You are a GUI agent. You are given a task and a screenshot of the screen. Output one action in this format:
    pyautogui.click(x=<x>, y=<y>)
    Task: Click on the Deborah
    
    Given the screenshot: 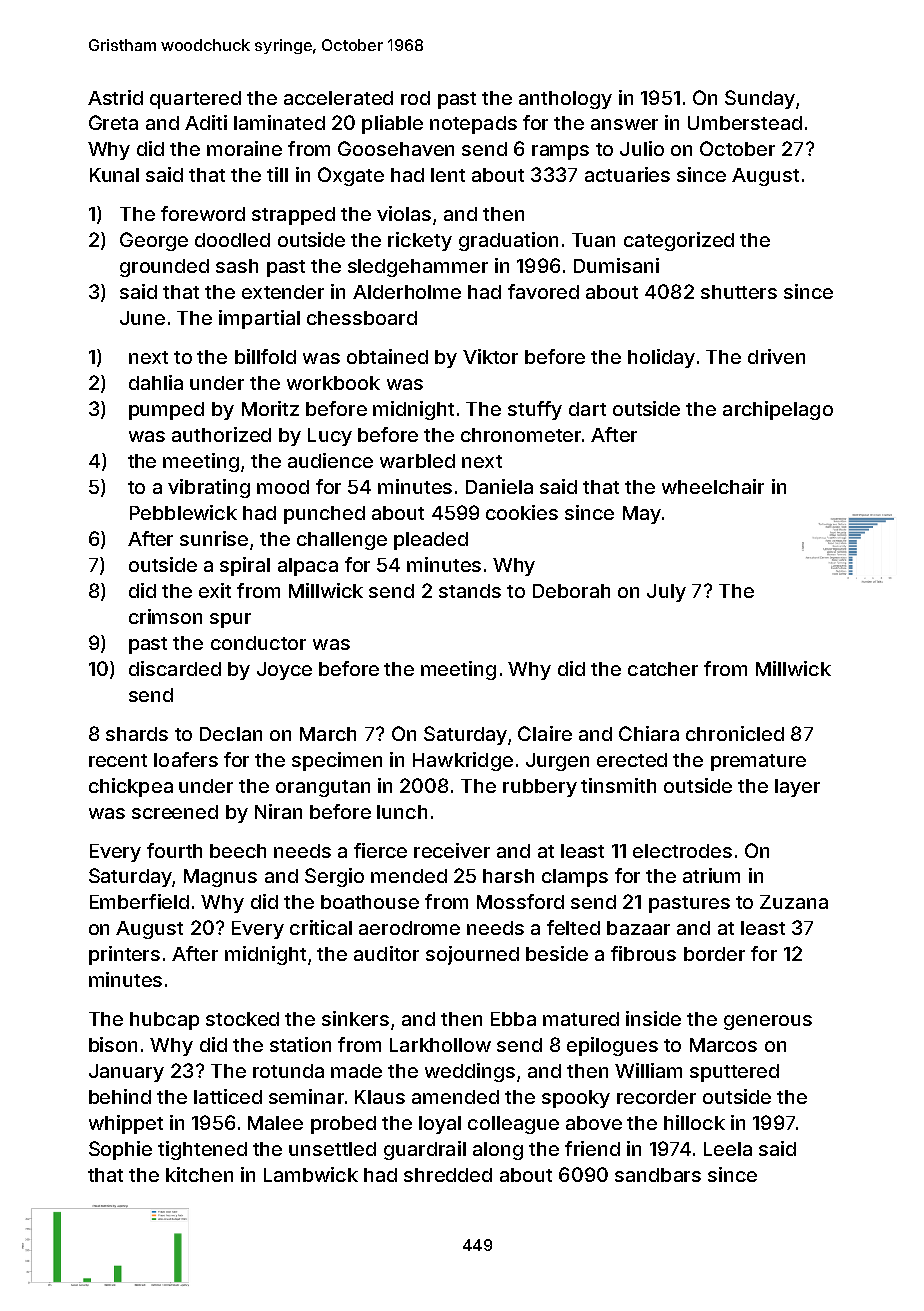 What is the action you would take?
    pyautogui.click(x=571, y=591)
